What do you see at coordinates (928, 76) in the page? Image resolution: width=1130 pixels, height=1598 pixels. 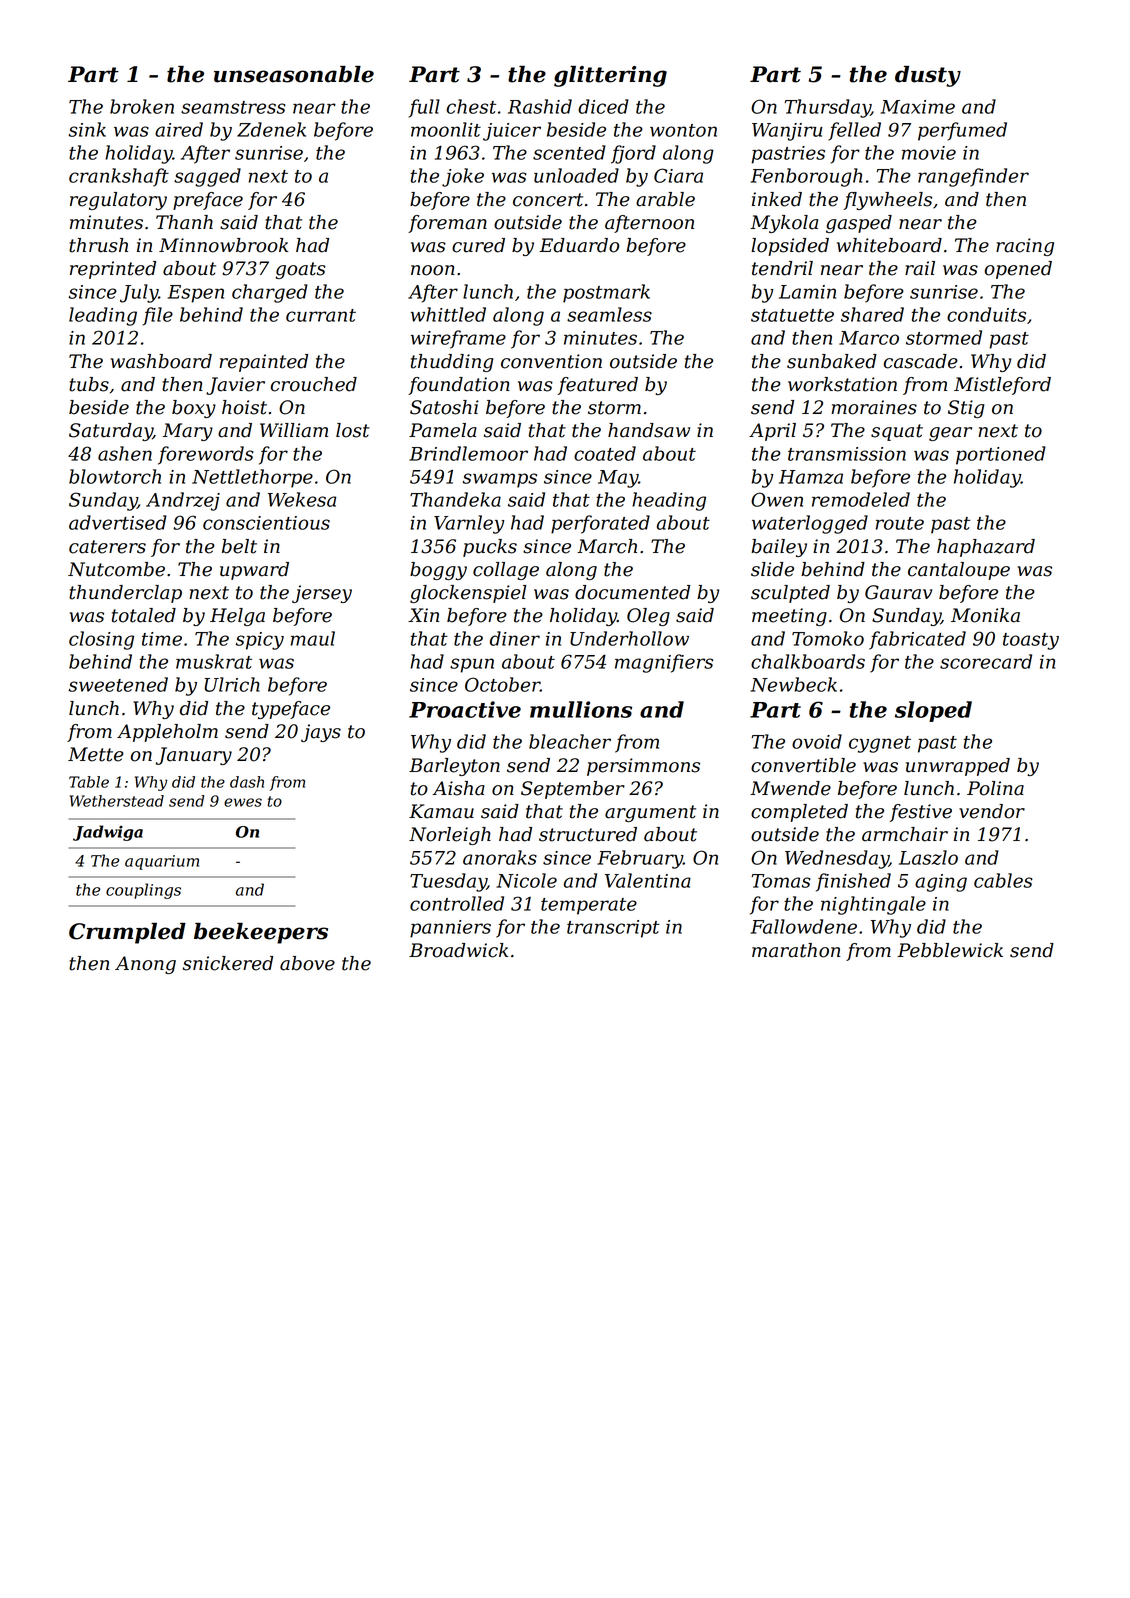 I see `dusty` at bounding box center [928, 76].
